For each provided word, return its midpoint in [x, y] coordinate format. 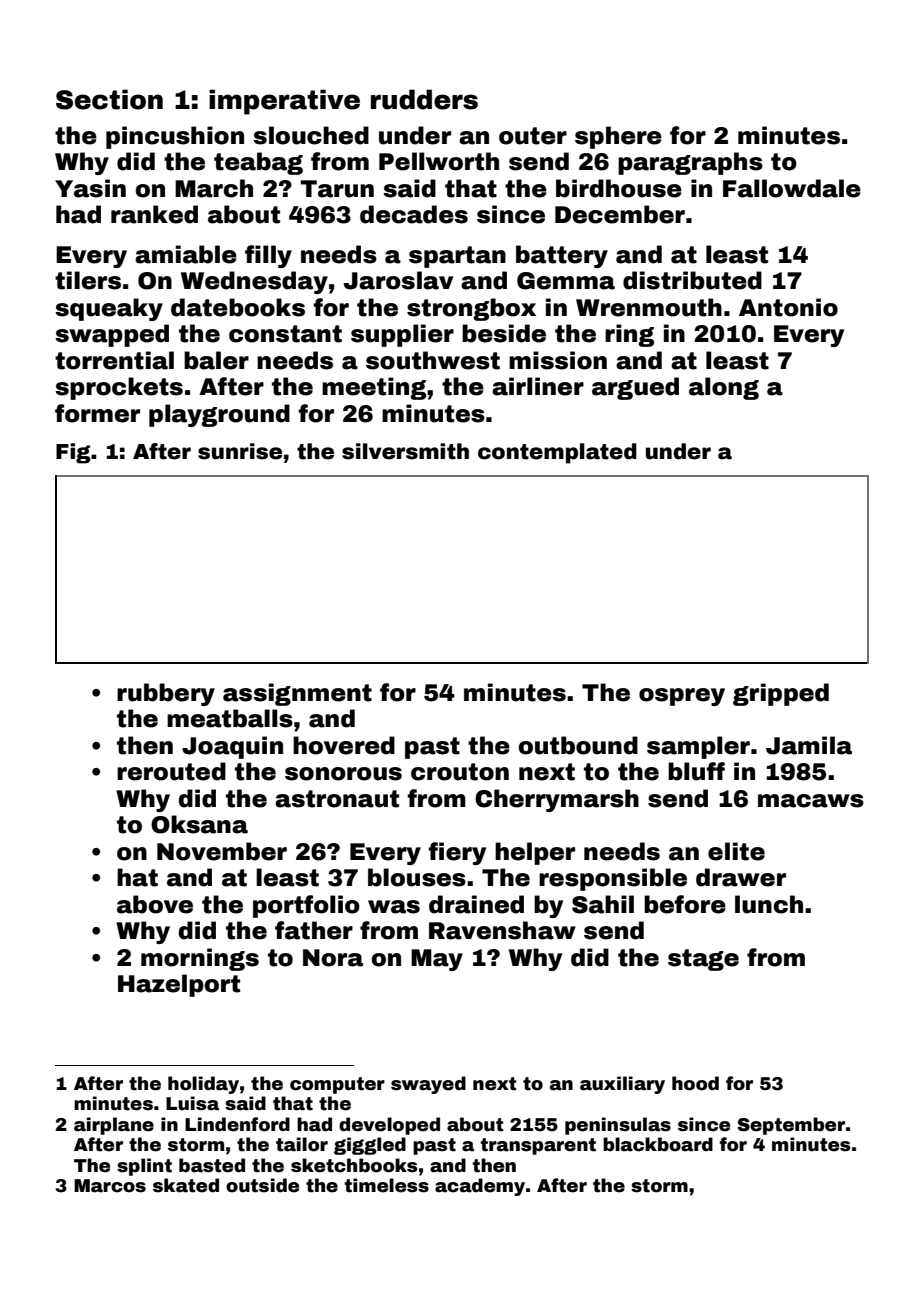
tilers [88, 280]
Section [109, 99]
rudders [424, 99]
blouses [417, 877]
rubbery [166, 694]
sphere [618, 137]
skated [186, 1185]
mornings [200, 959]
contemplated [557, 453]
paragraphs [690, 163]
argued [635, 388]
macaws [811, 801]
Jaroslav [398, 280]
